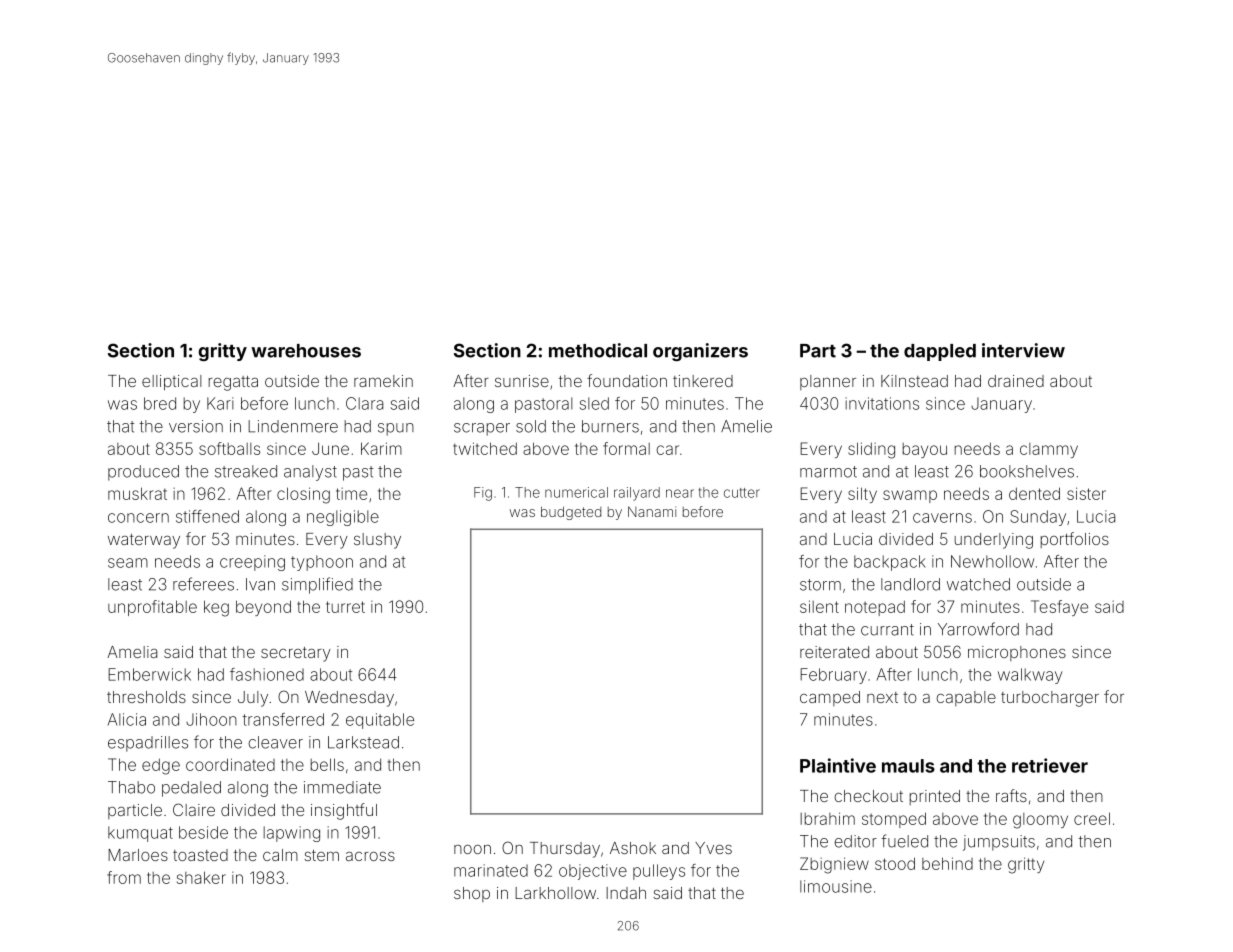  Describe the element at coordinates (370, 856) in the screenshot. I see `across` at that location.
